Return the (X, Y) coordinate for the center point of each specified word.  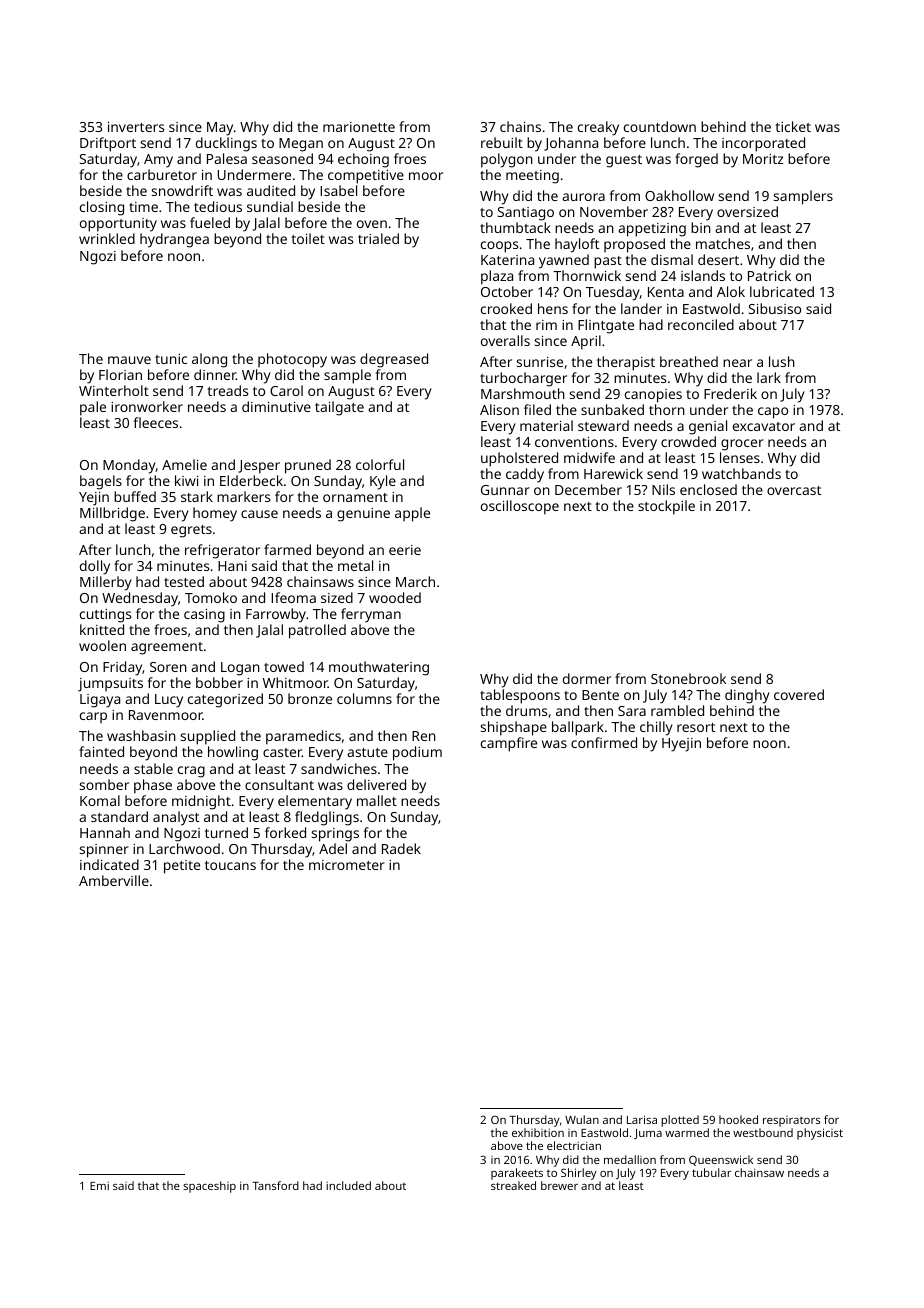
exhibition (538, 1132)
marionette (359, 127)
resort (696, 727)
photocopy (292, 360)
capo (773, 413)
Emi (99, 1185)
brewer (559, 1185)
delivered (376, 784)
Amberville (114, 880)
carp (93, 717)
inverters (136, 127)
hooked (738, 1119)
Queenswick (721, 1160)
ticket (793, 126)
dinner (215, 374)
